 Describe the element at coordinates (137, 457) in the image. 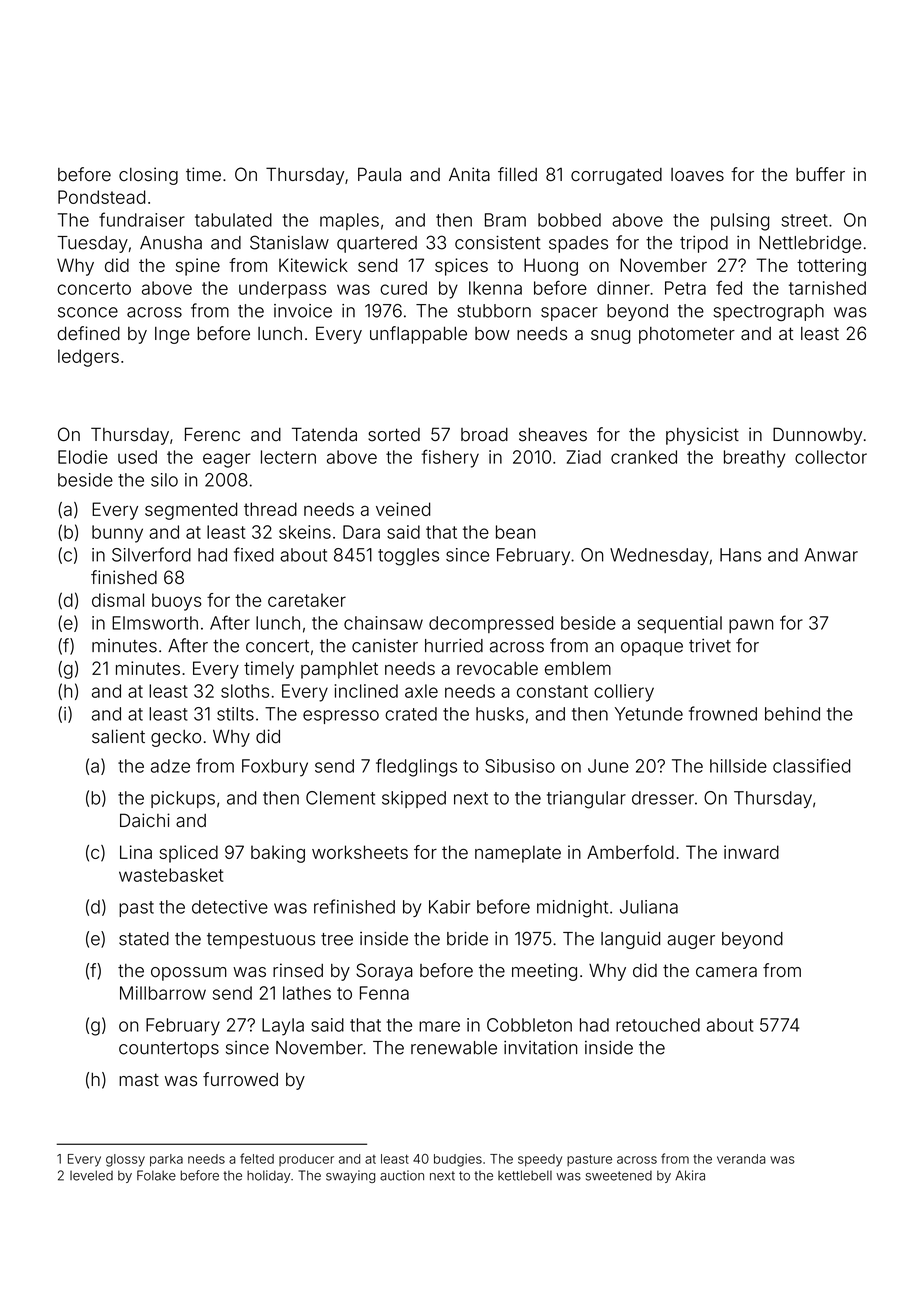

I see `used` at that location.
